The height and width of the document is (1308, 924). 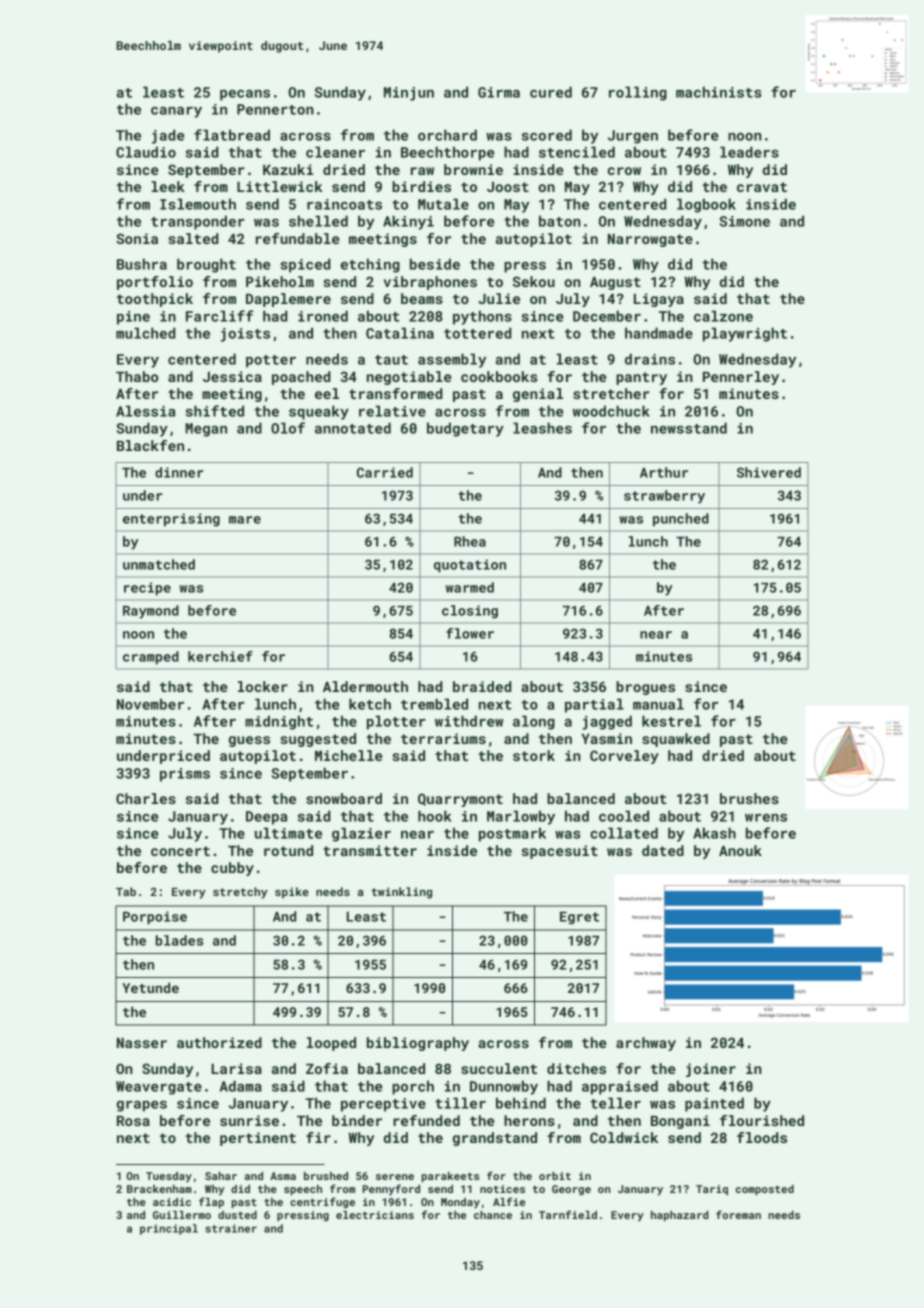 I want to click on locker, so click(x=263, y=686).
